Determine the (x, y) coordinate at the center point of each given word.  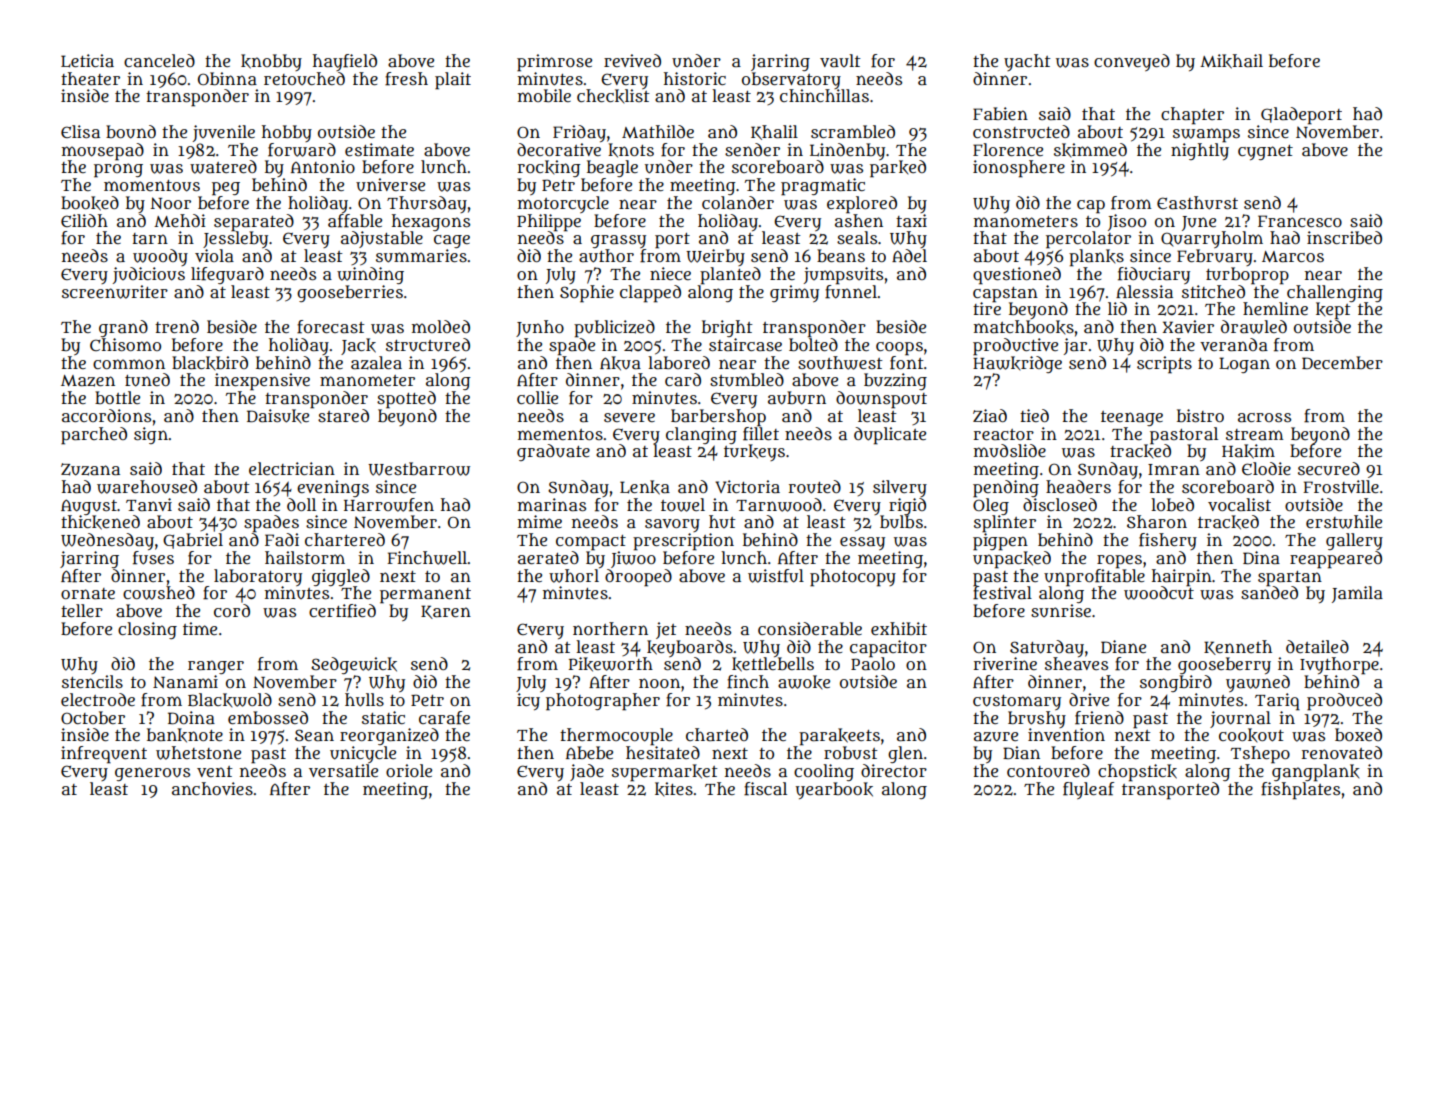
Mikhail (1231, 61)
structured (428, 345)
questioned (1017, 275)
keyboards (690, 648)
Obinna (227, 79)
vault (840, 61)
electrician (292, 468)
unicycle (363, 754)
